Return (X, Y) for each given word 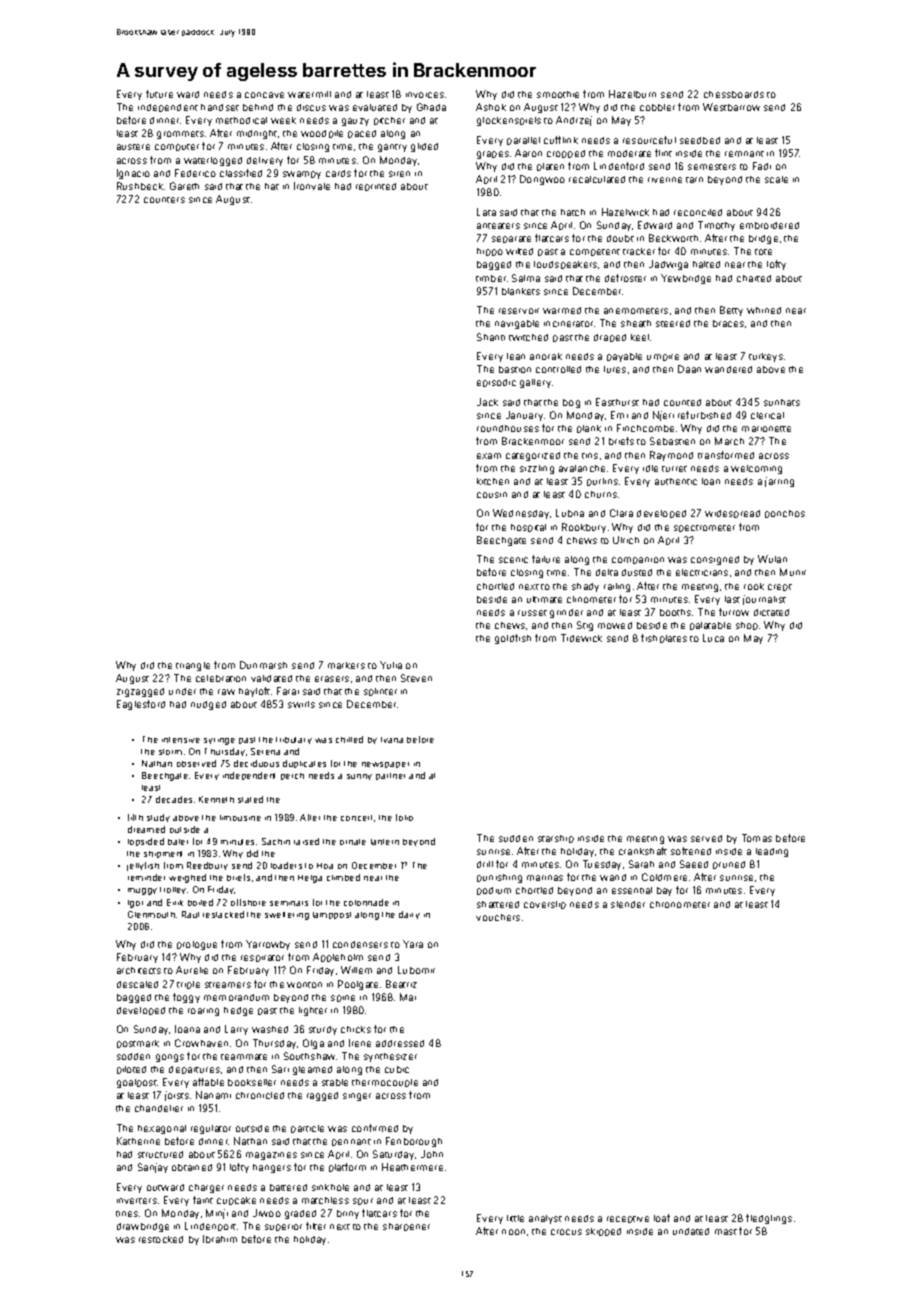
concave (264, 95)
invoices (425, 95)
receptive (628, 1219)
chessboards (734, 94)
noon (513, 1232)
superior (283, 1227)
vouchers (498, 917)
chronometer (680, 904)
